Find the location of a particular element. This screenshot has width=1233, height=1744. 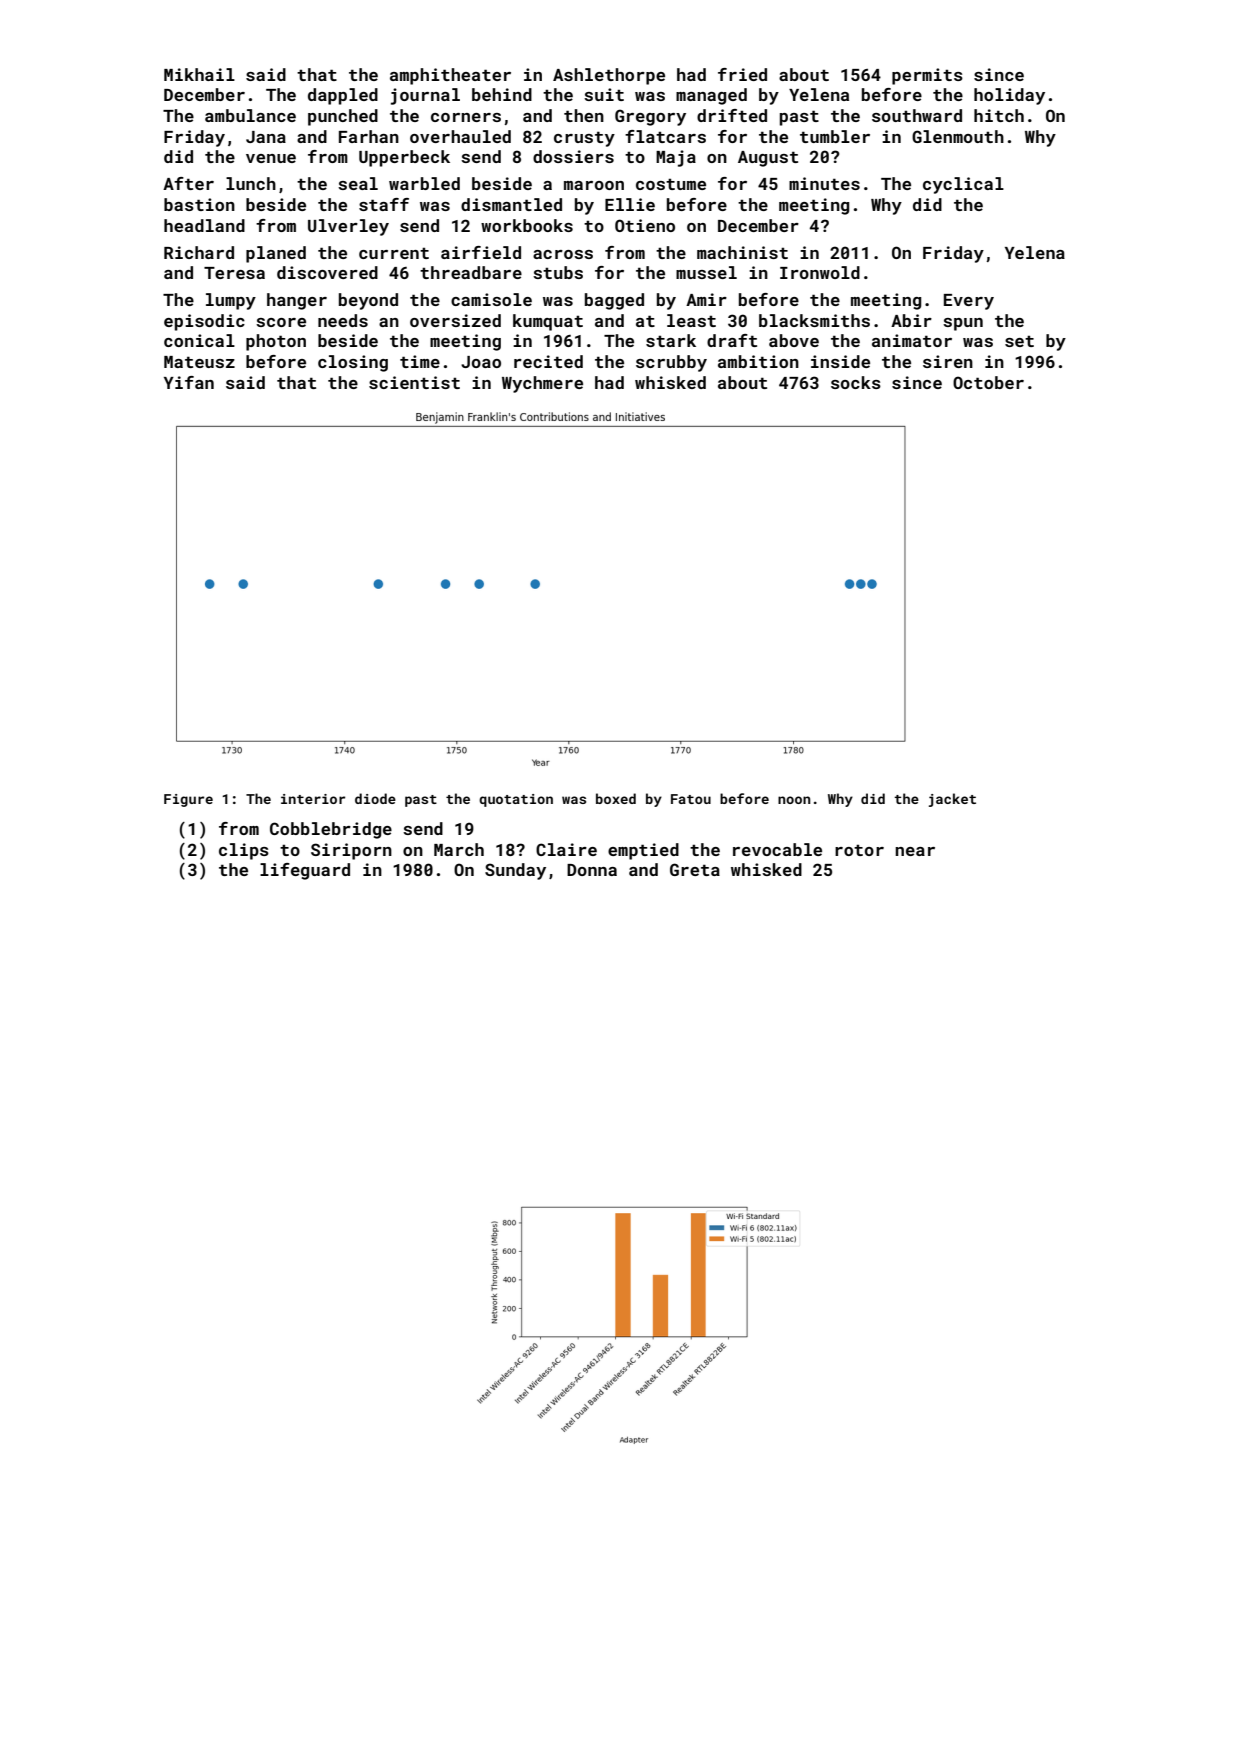

Greta is located at coordinates (695, 869).
